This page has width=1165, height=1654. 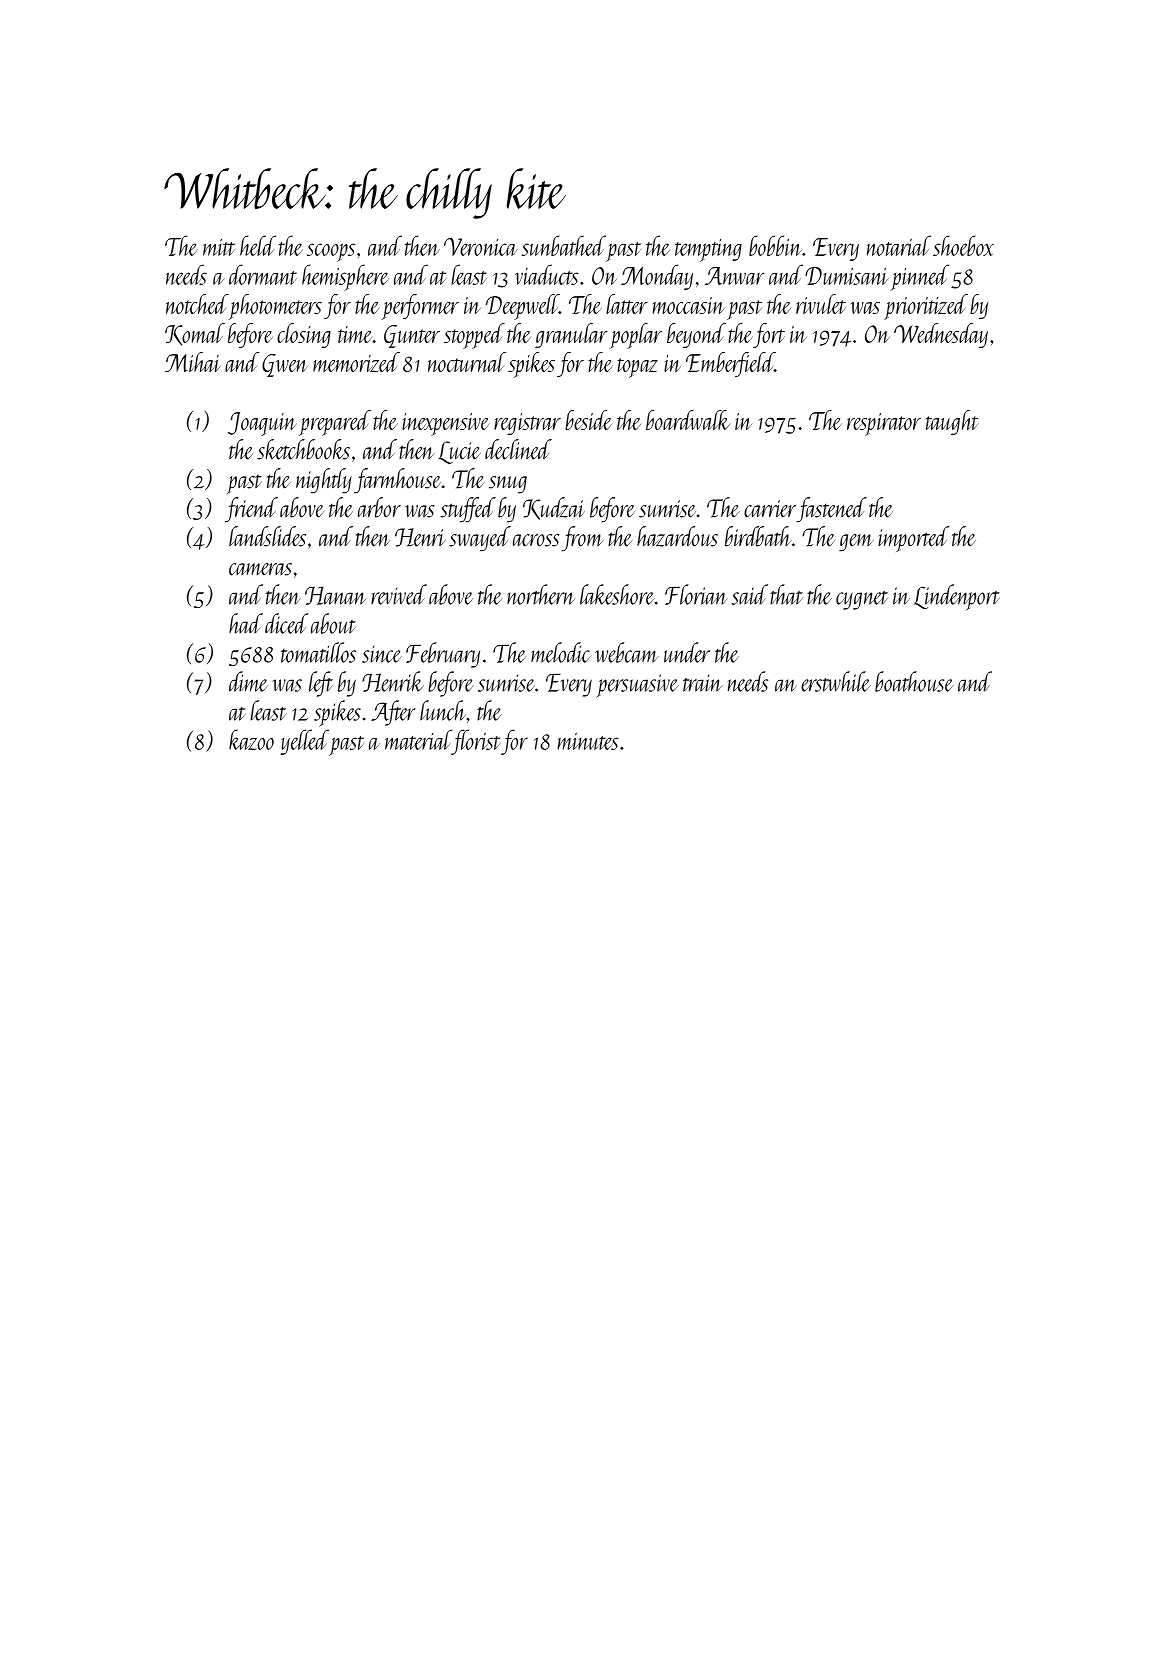 What do you see at coordinates (775, 245) in the page?
I see `bobbin` at bounding box center [775, 245].
